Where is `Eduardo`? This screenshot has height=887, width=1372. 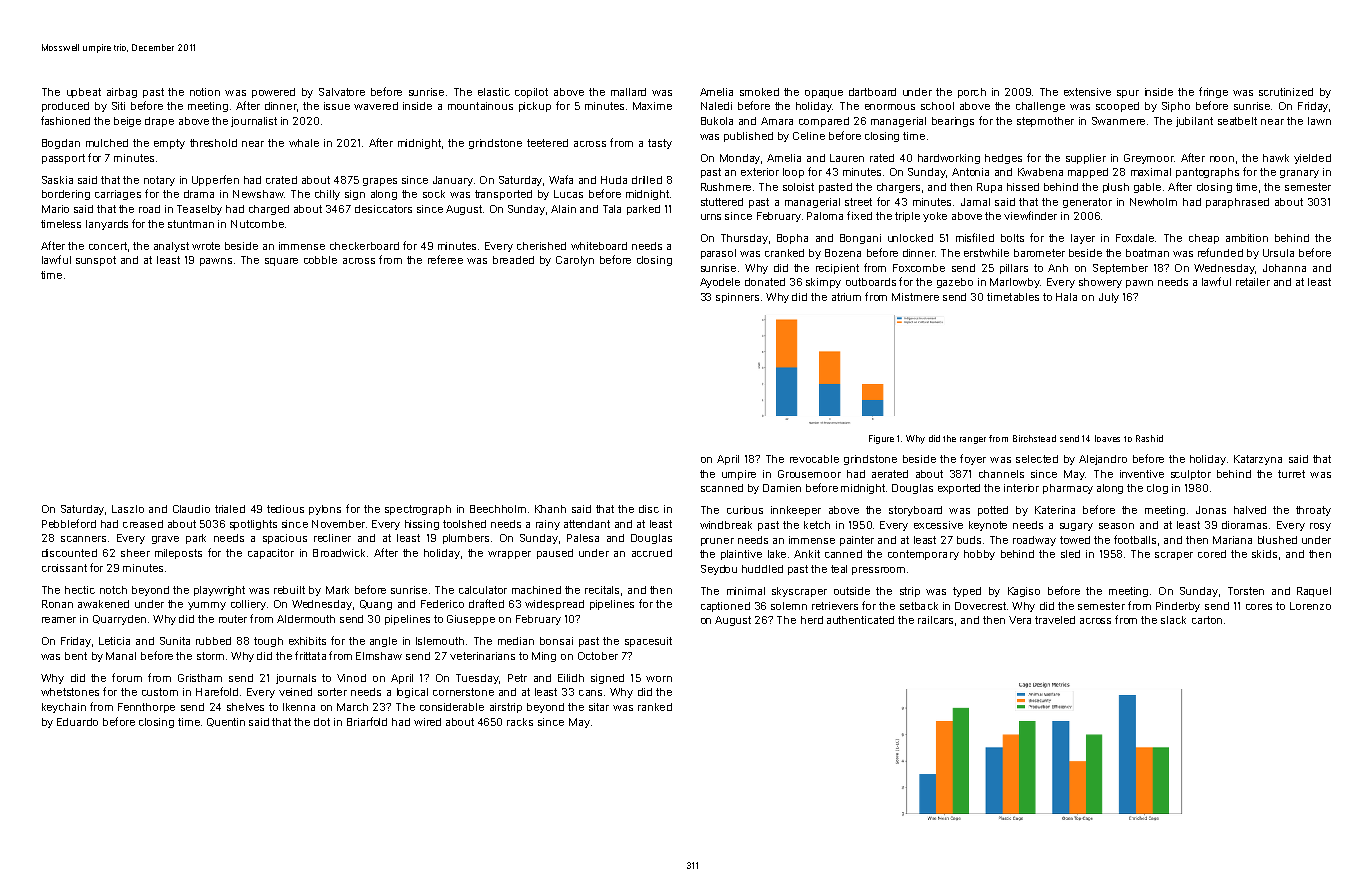 Eduardo is located at coordinates (77, 722).
